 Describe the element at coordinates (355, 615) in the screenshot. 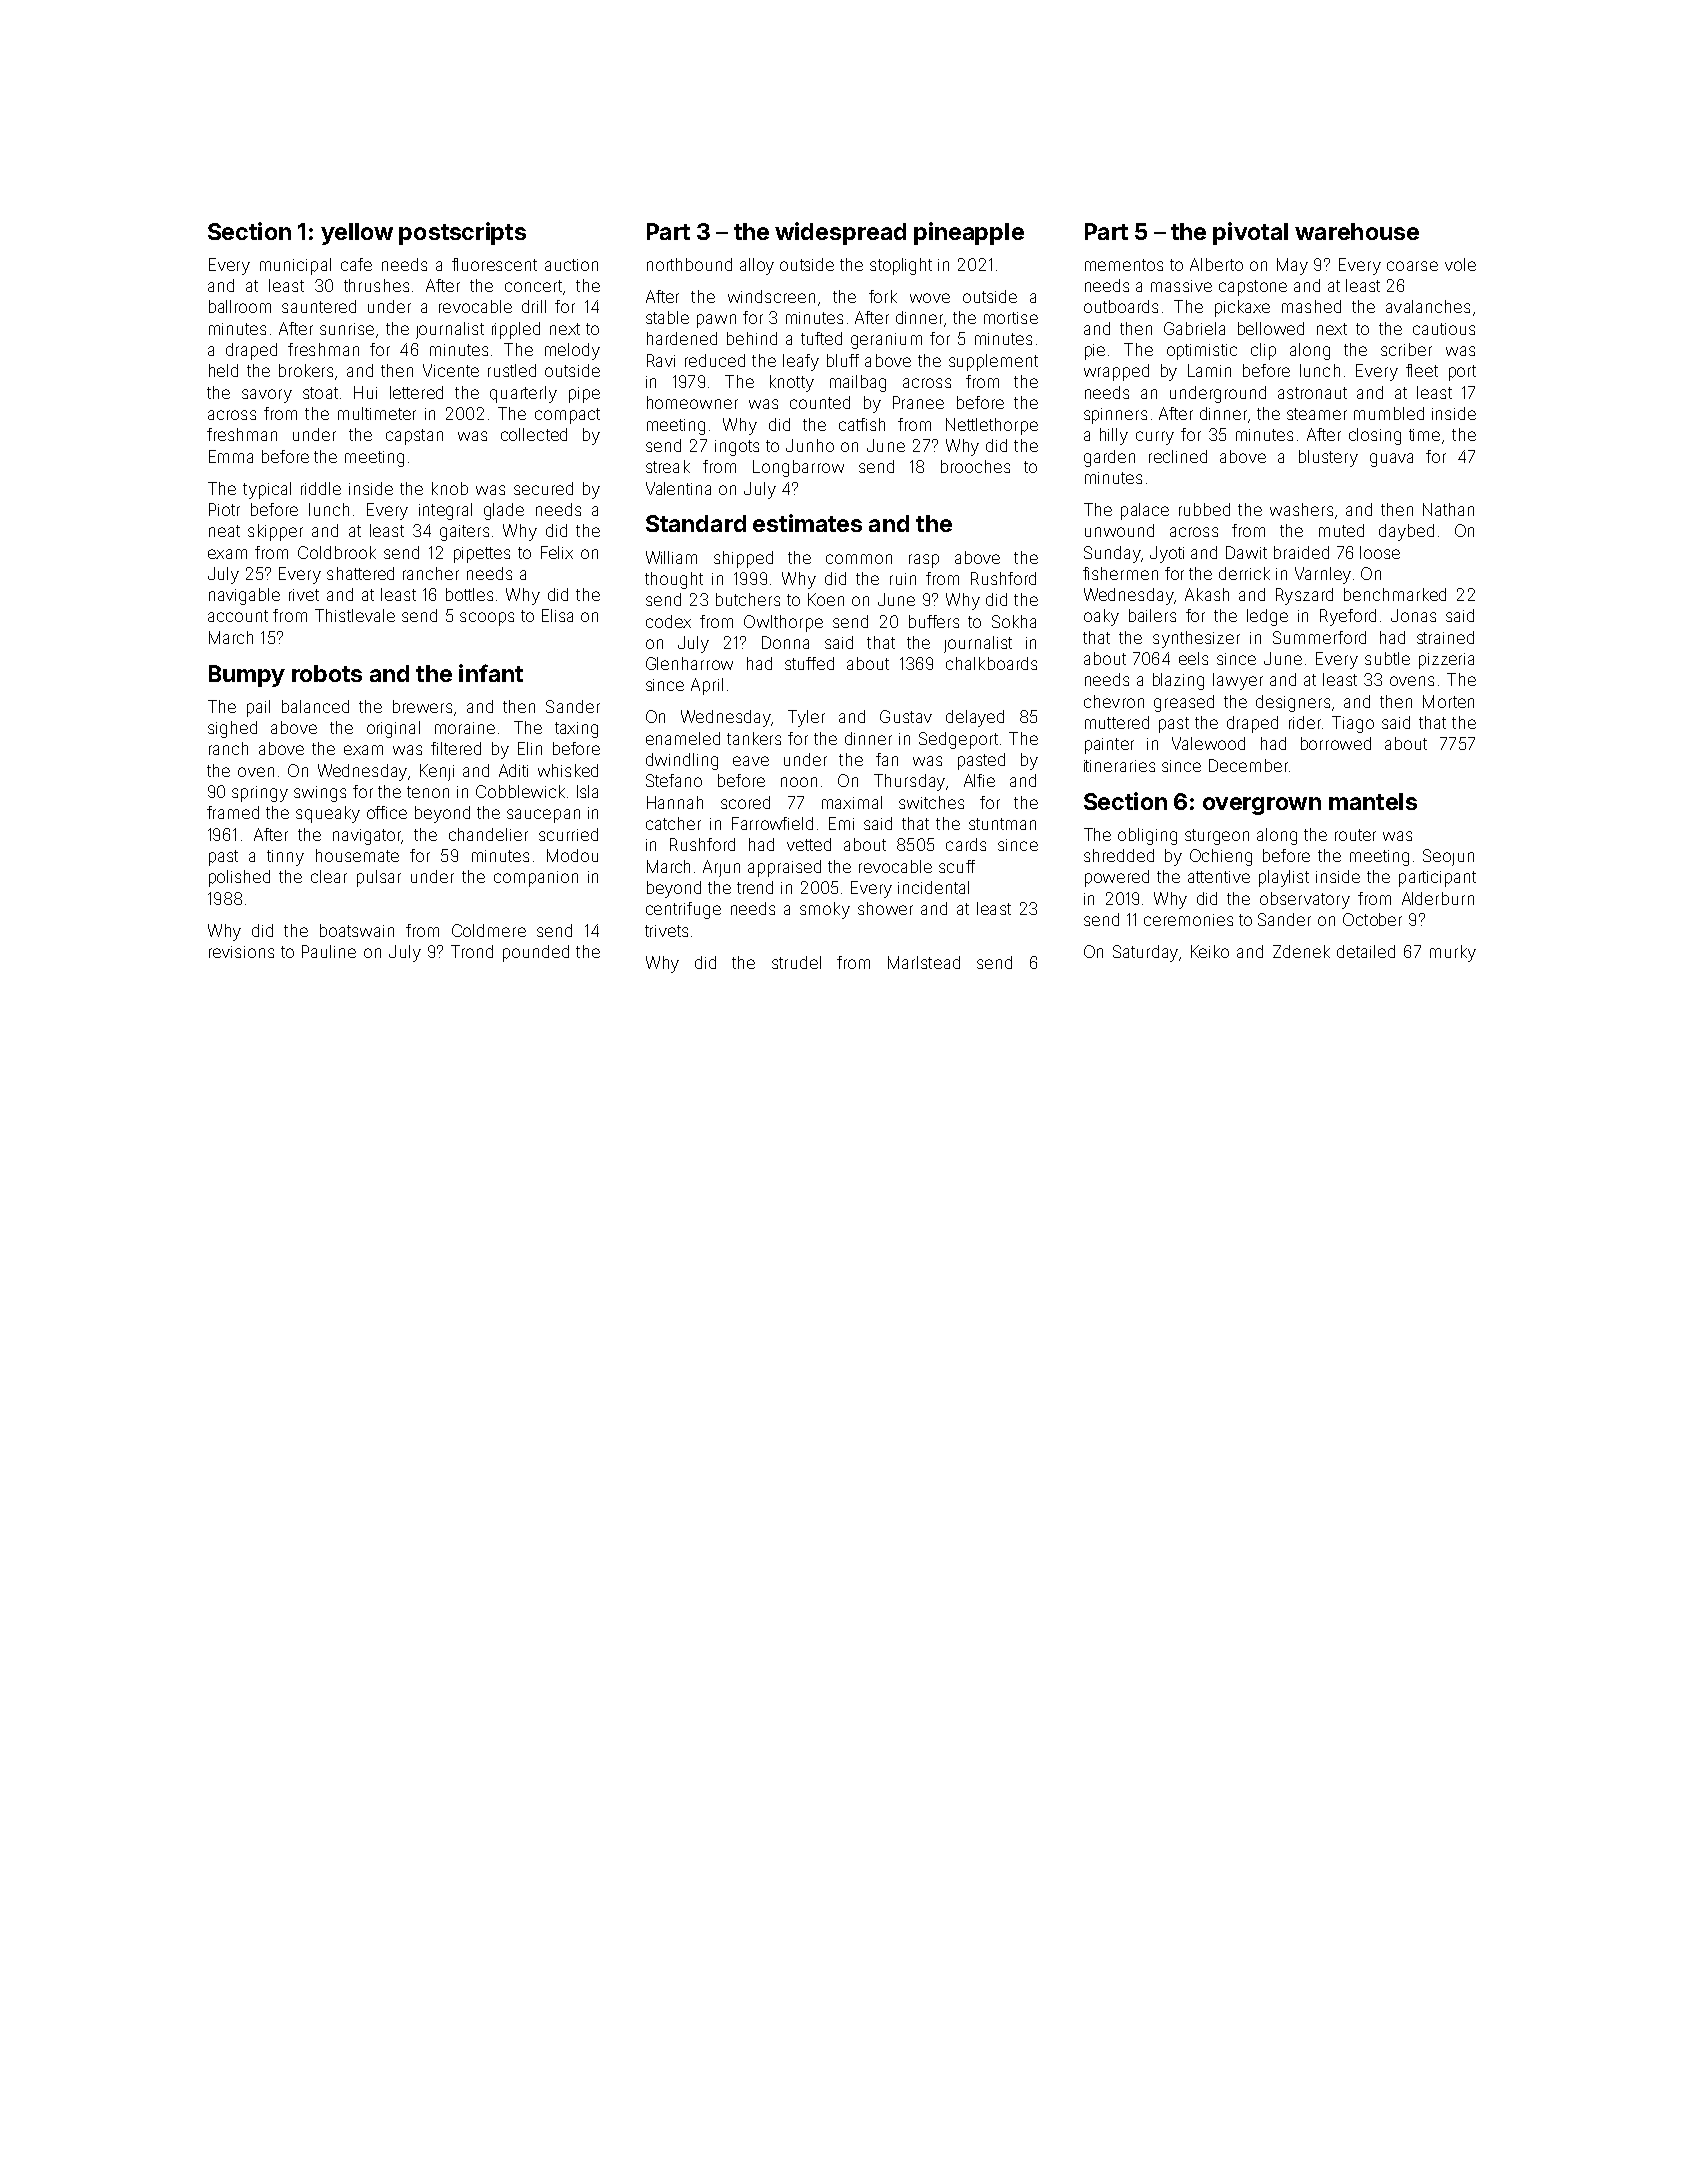

I see `Thistlevale` at that location.
